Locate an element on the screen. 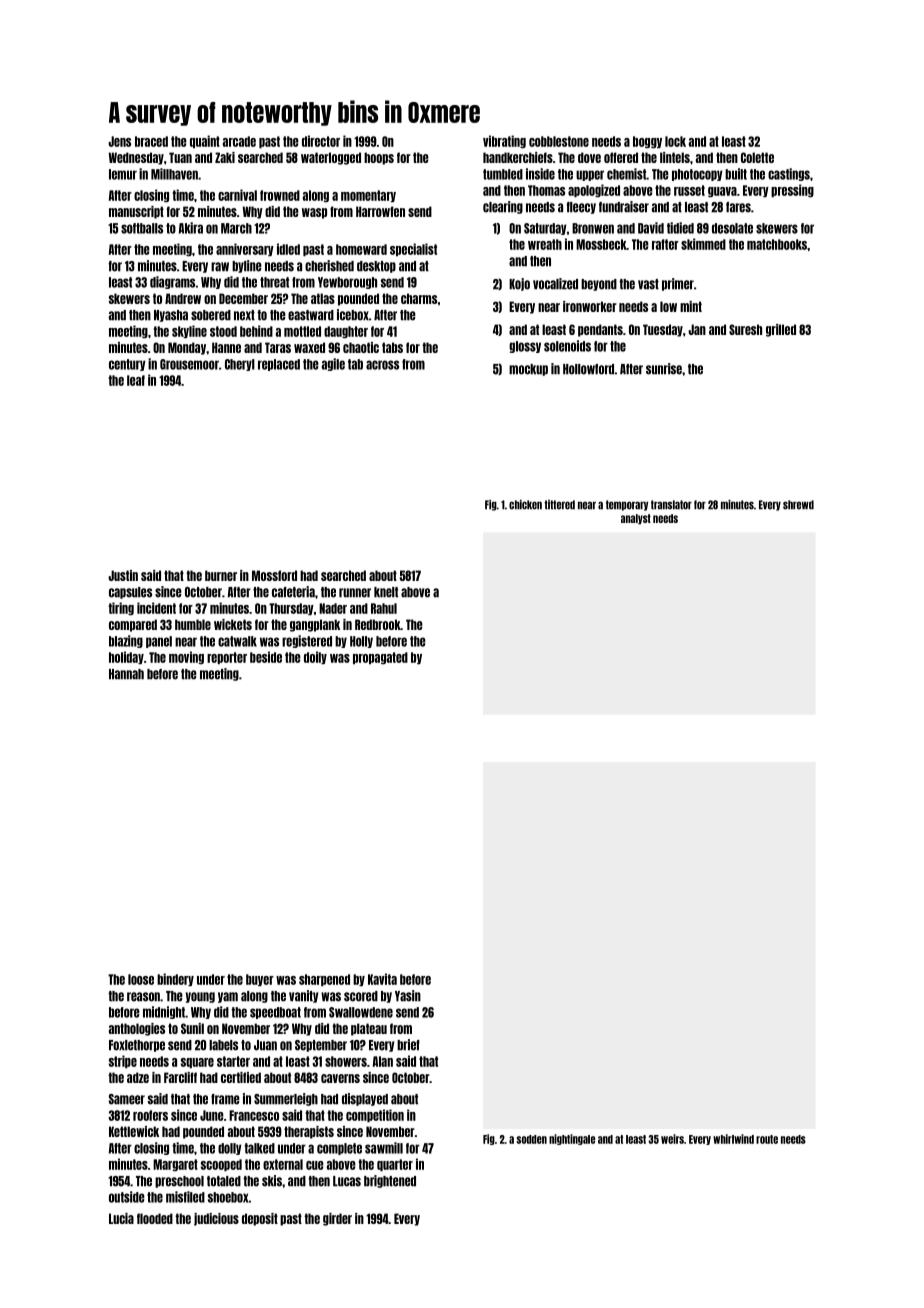 The image size is (924, 1308). Yasin is located at coordinates (408, 996).
